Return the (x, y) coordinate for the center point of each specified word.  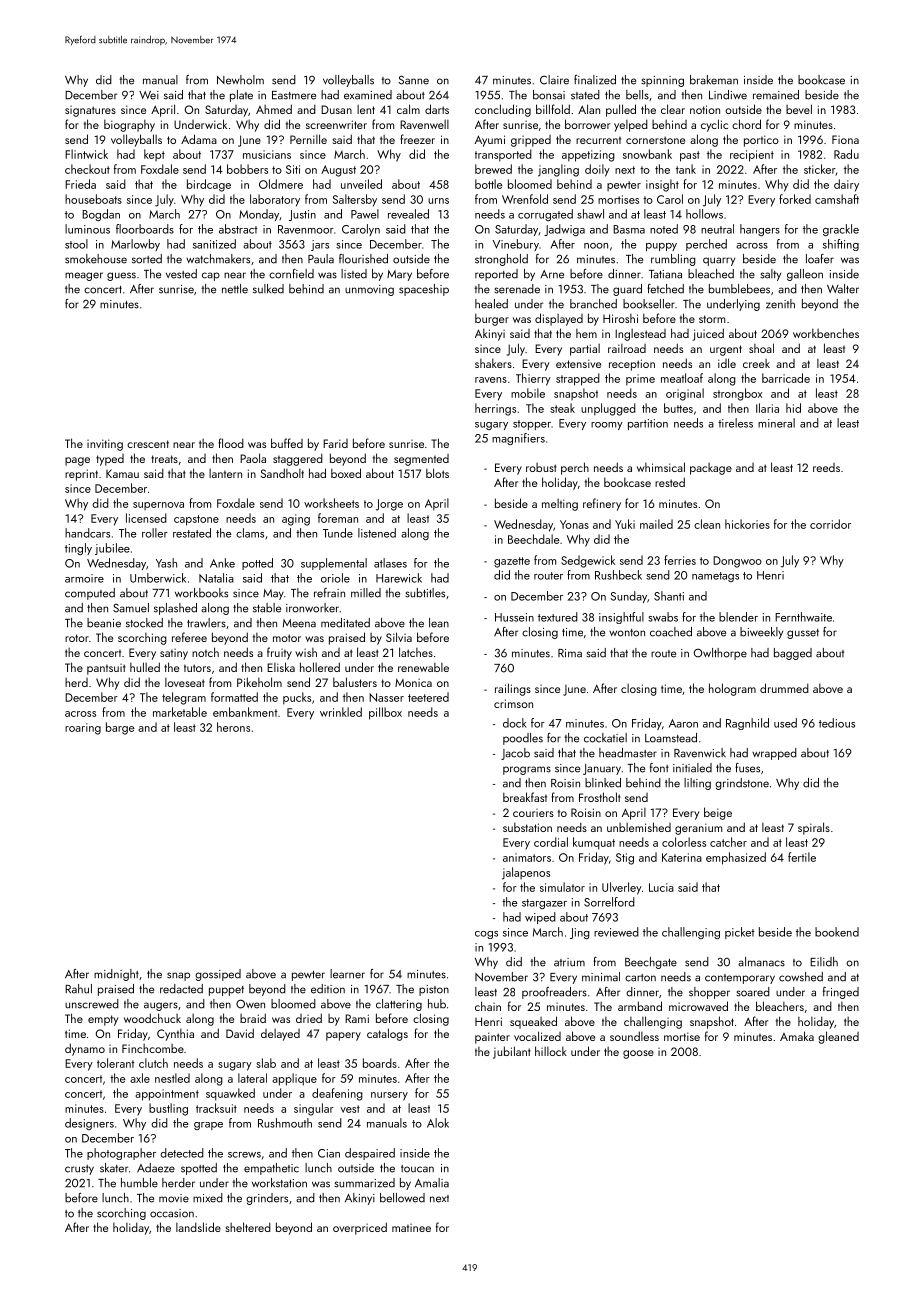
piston (434, 990)
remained (776, 95)
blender (738, 617)
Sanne (413, 80)
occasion (172, 1213)
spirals (814, 828)
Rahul (78, 989)
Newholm (240, 80)
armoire (84, 578)
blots (437, 473)
